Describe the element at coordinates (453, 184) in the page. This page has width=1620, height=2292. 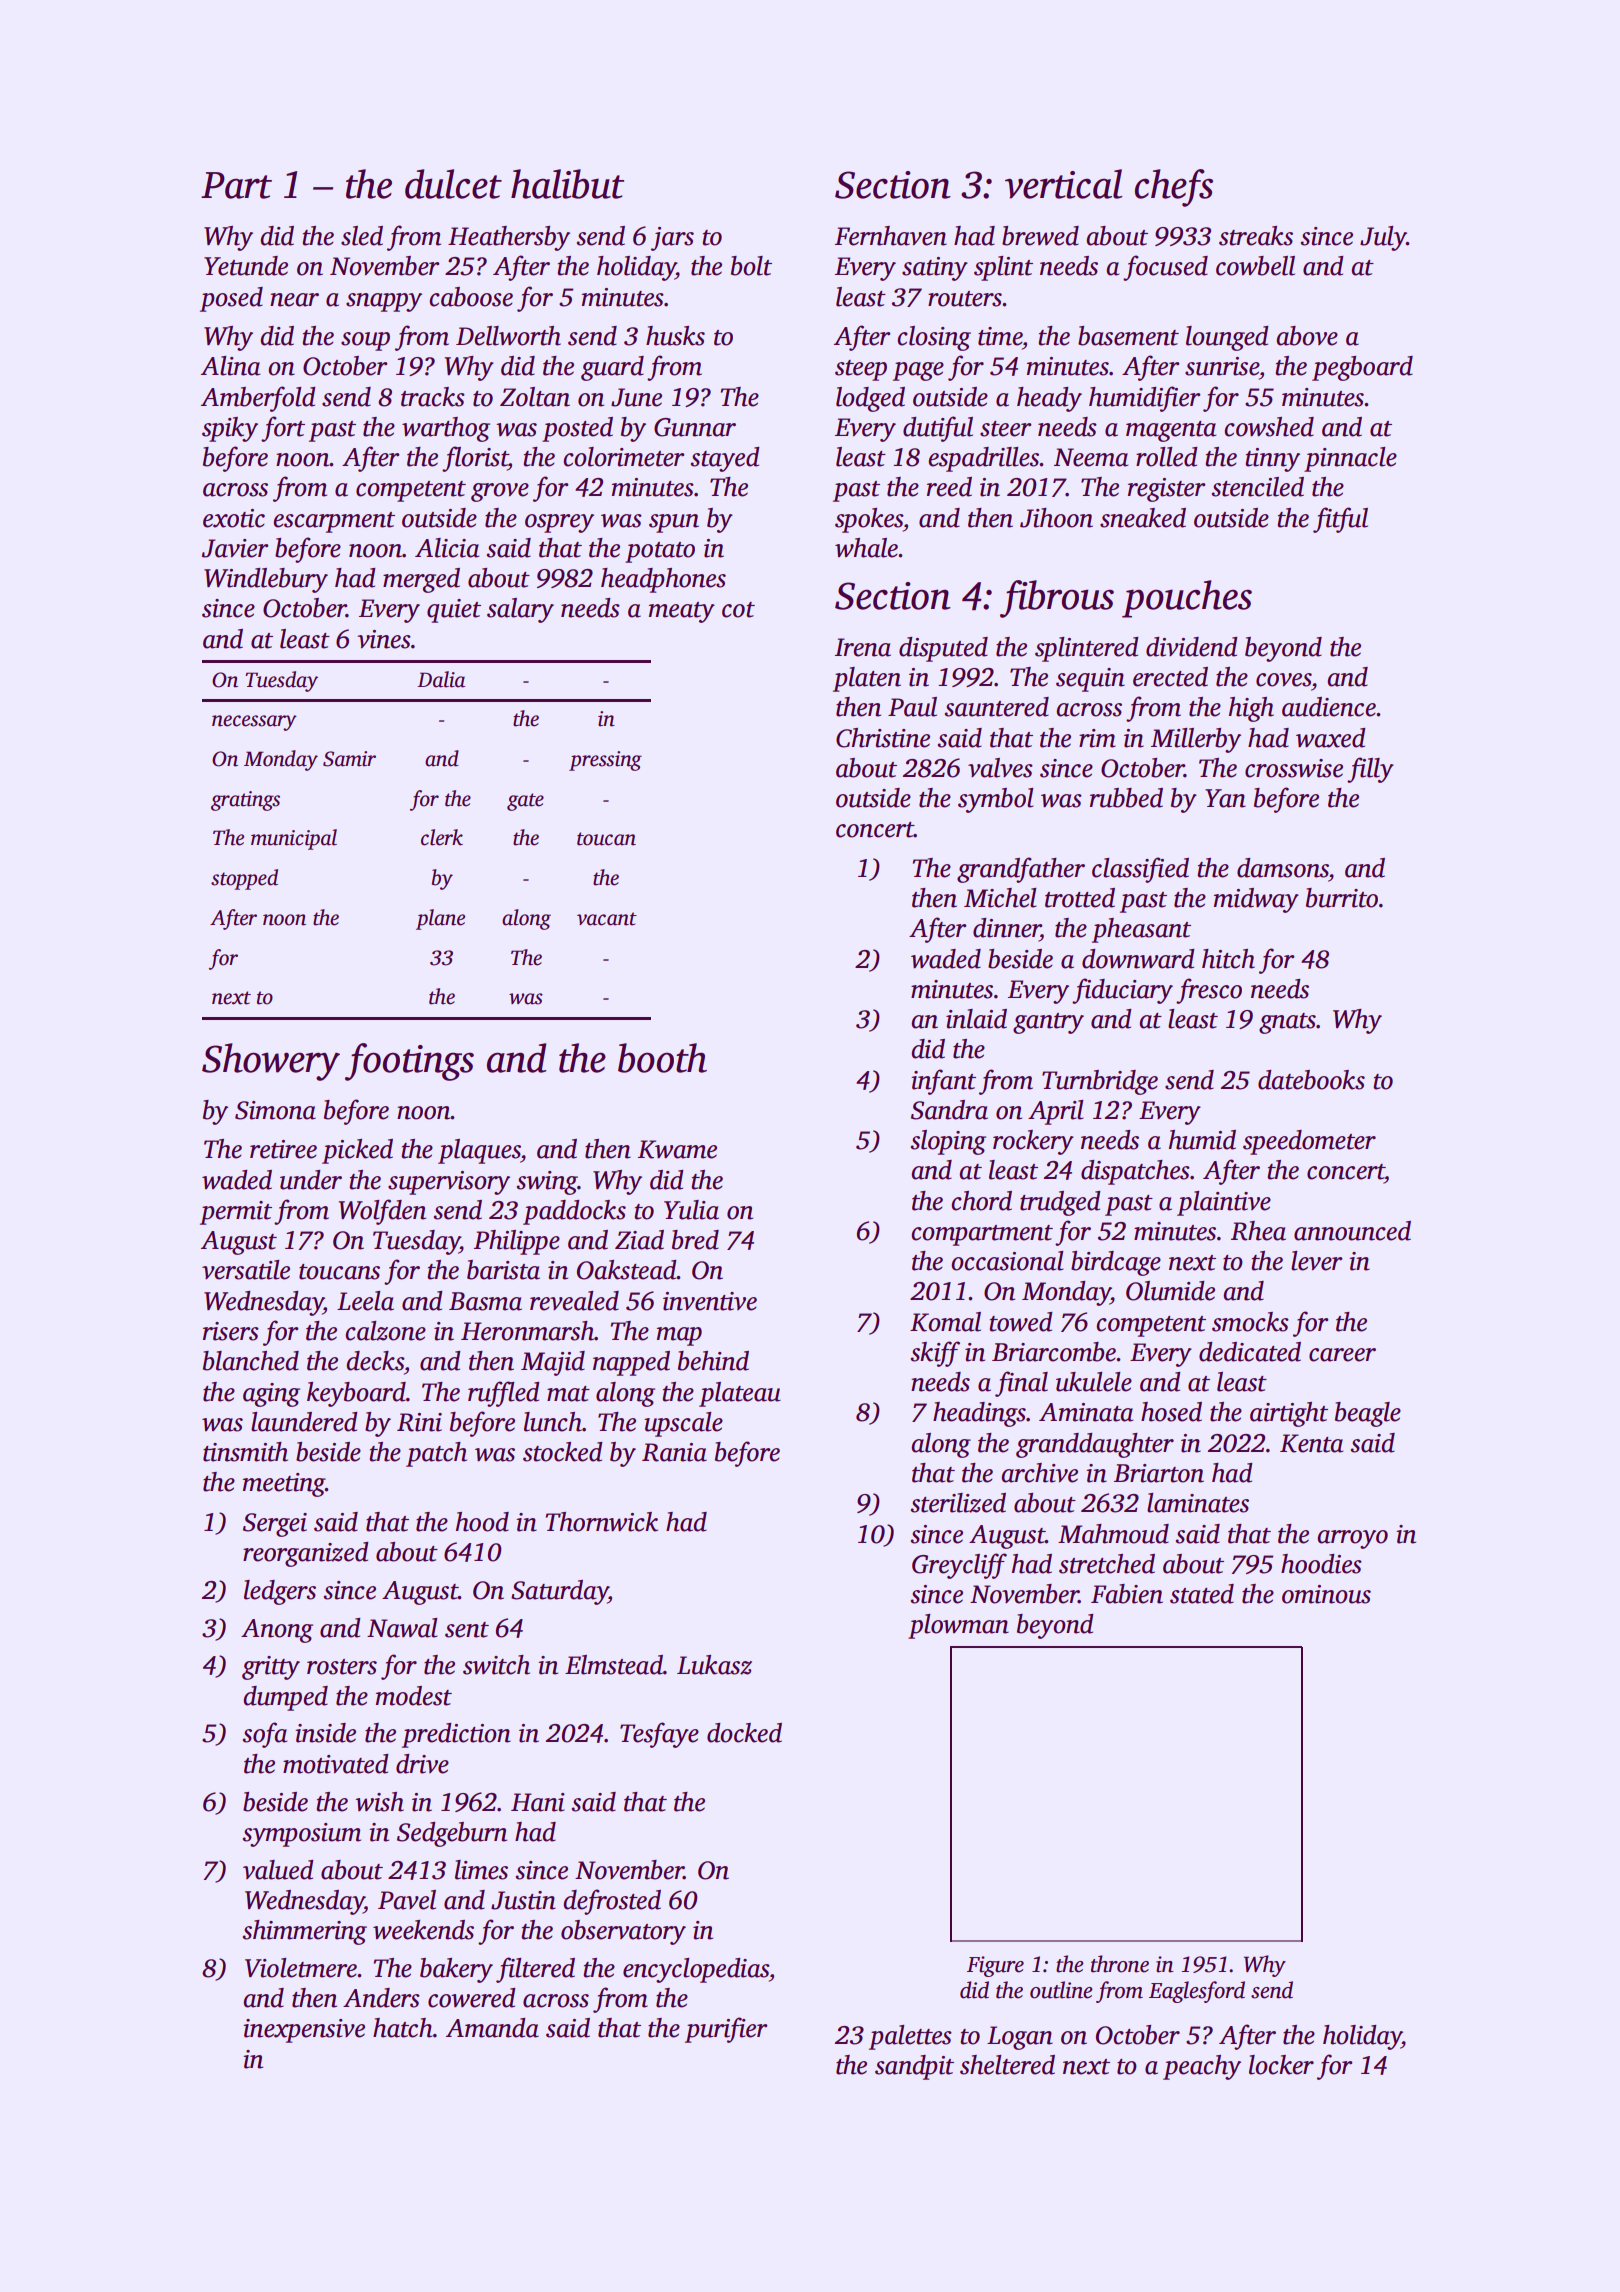
I see `dulcet` at that location.
